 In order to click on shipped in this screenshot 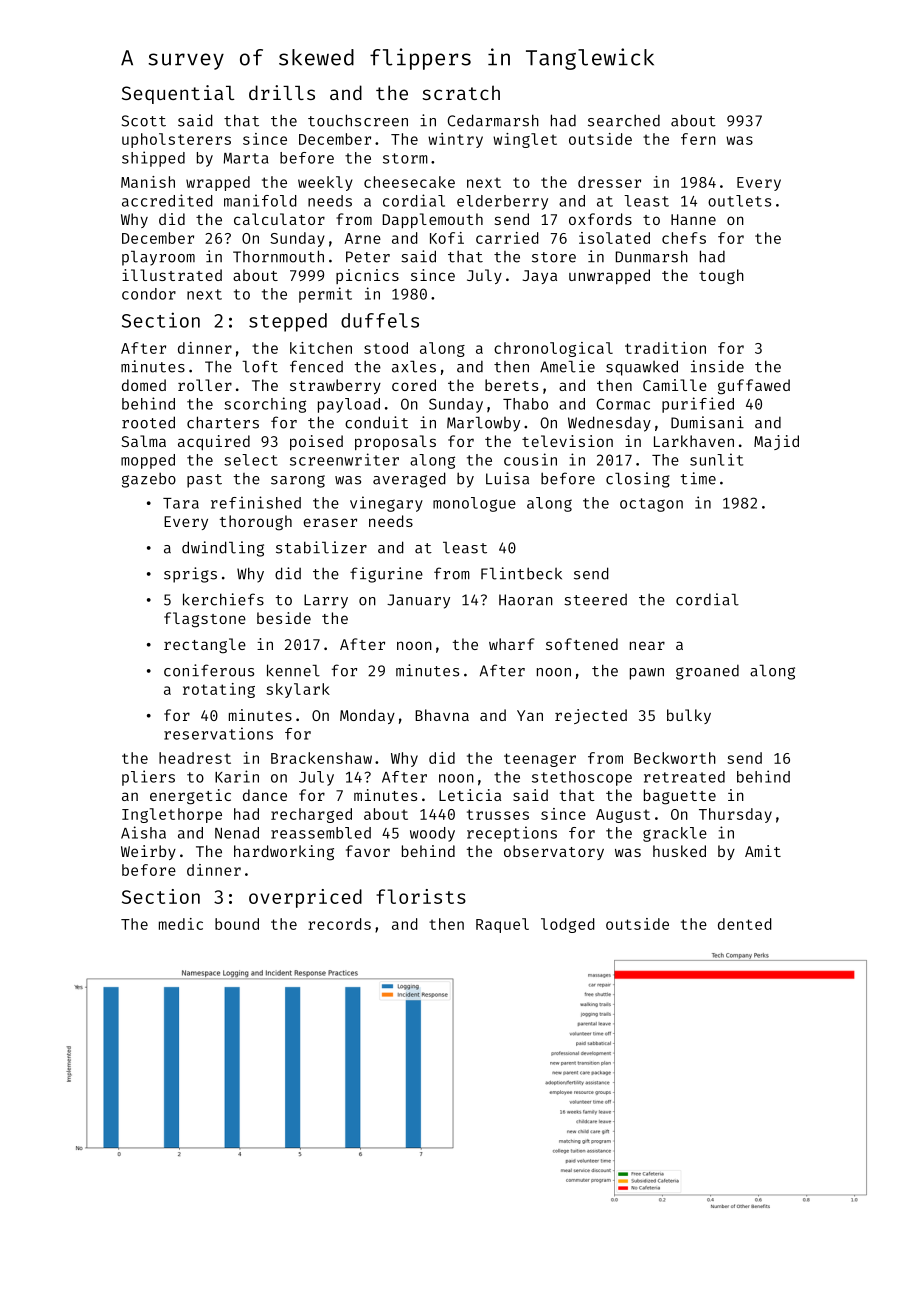, I will do `click(153, 159)`.
